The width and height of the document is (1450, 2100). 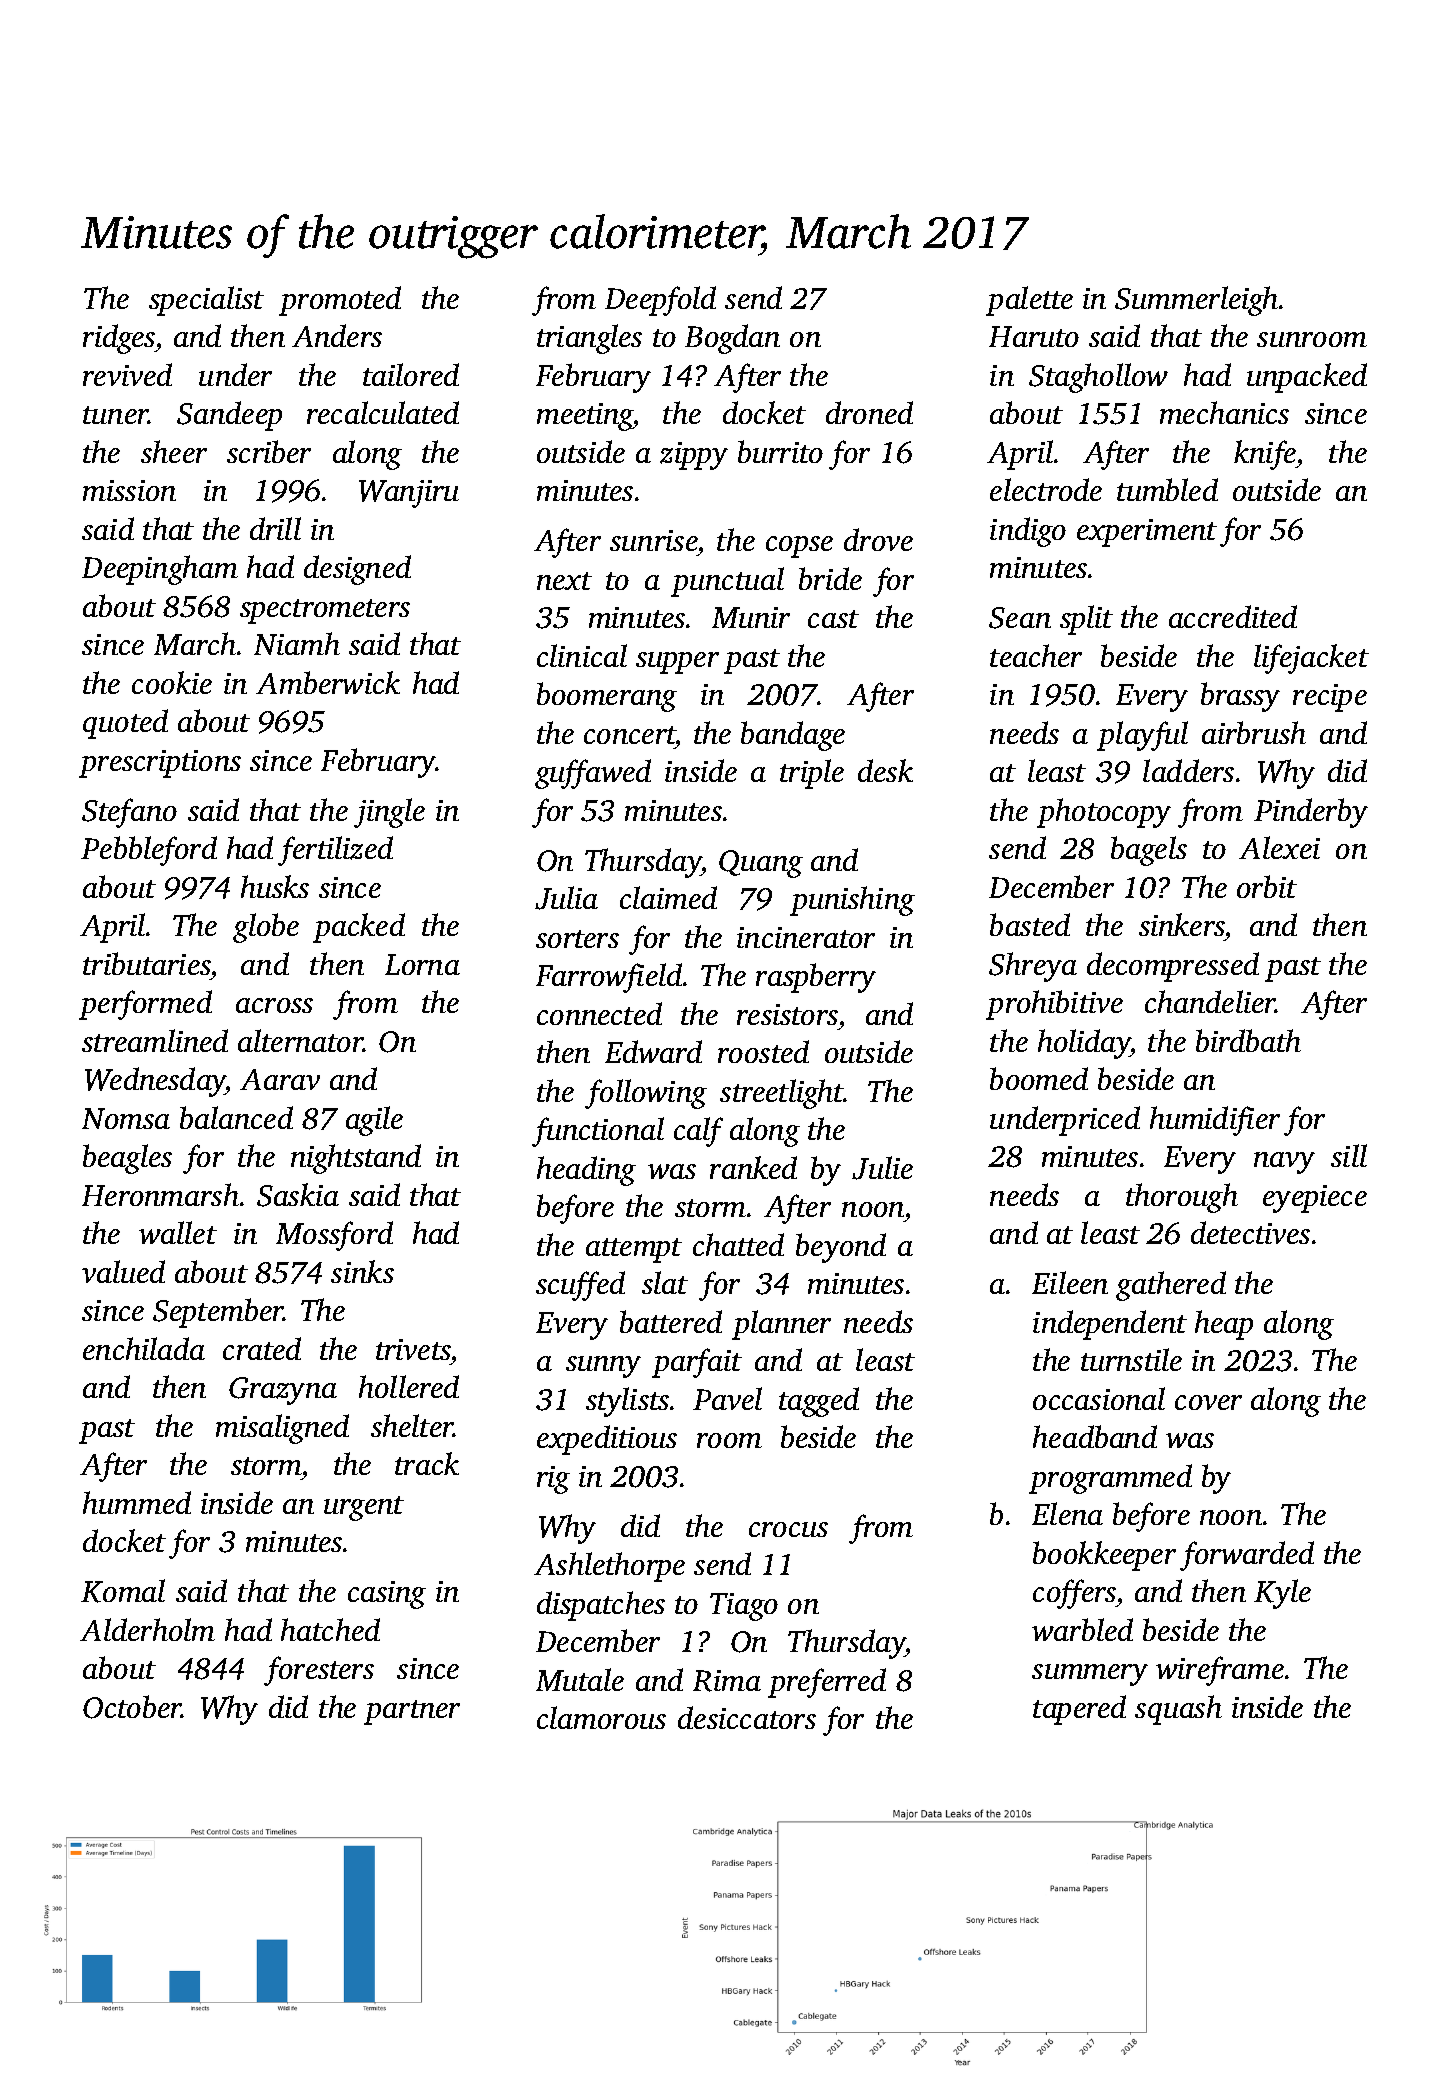 What do you see at coordinates (427, 1463) in the document?
I see `track` at bounding box center [427, 1463].
